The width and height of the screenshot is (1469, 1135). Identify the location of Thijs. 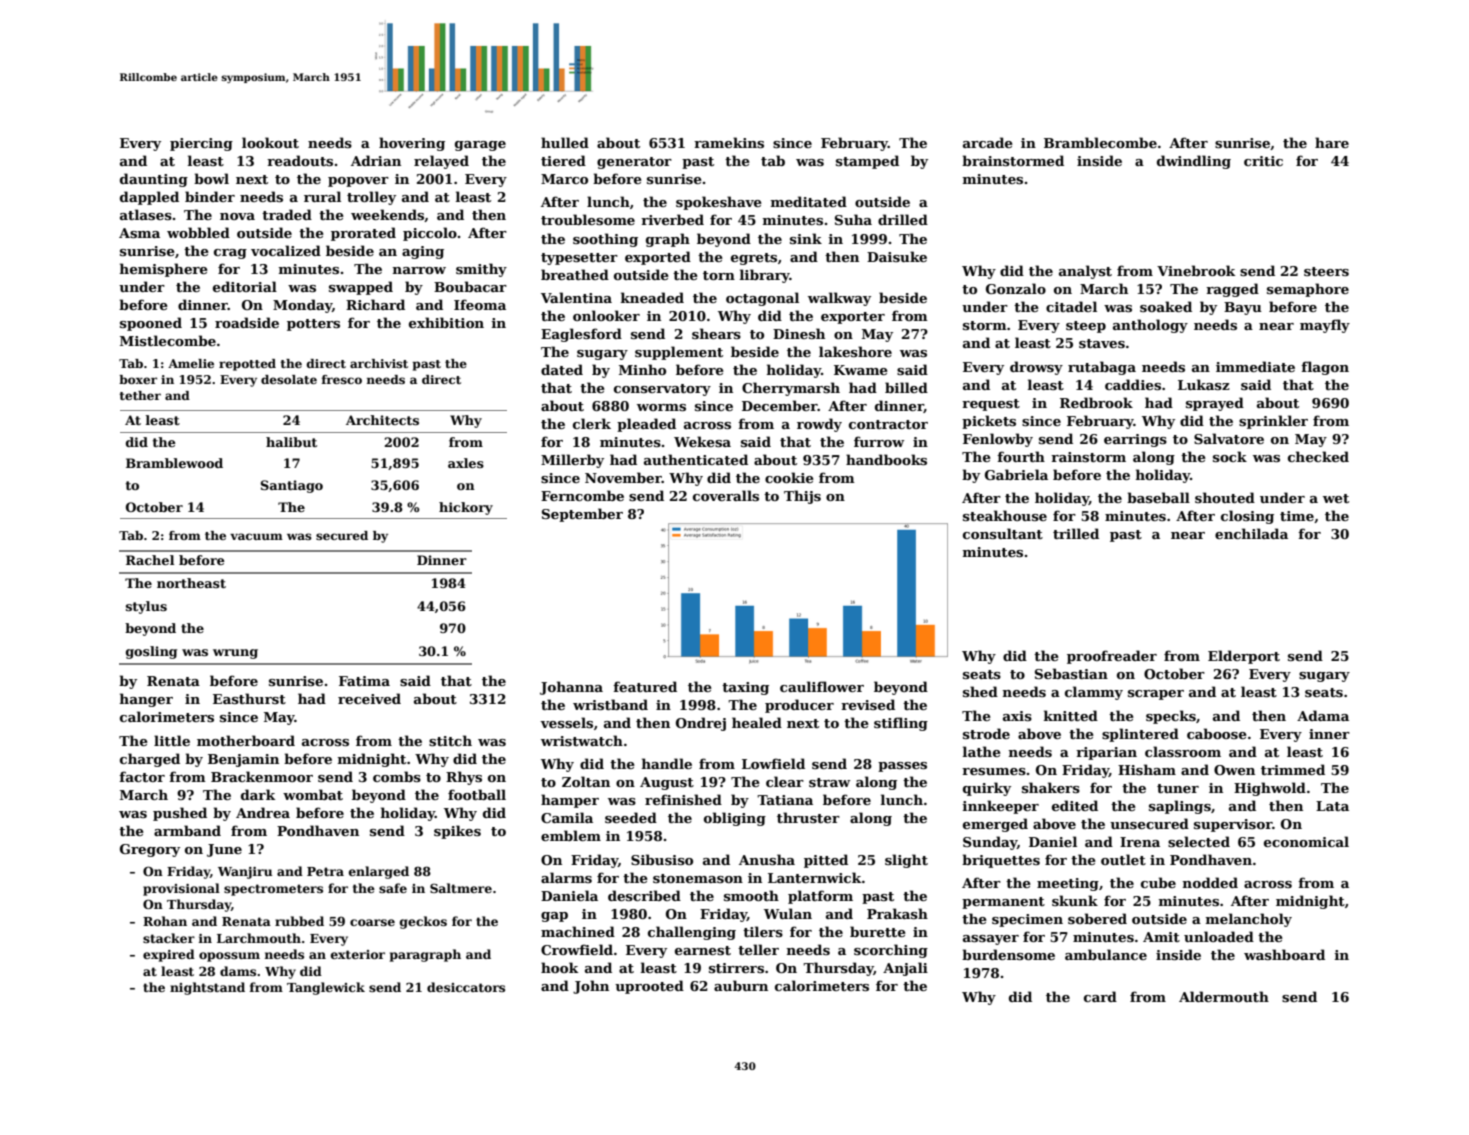
(802, 497).
